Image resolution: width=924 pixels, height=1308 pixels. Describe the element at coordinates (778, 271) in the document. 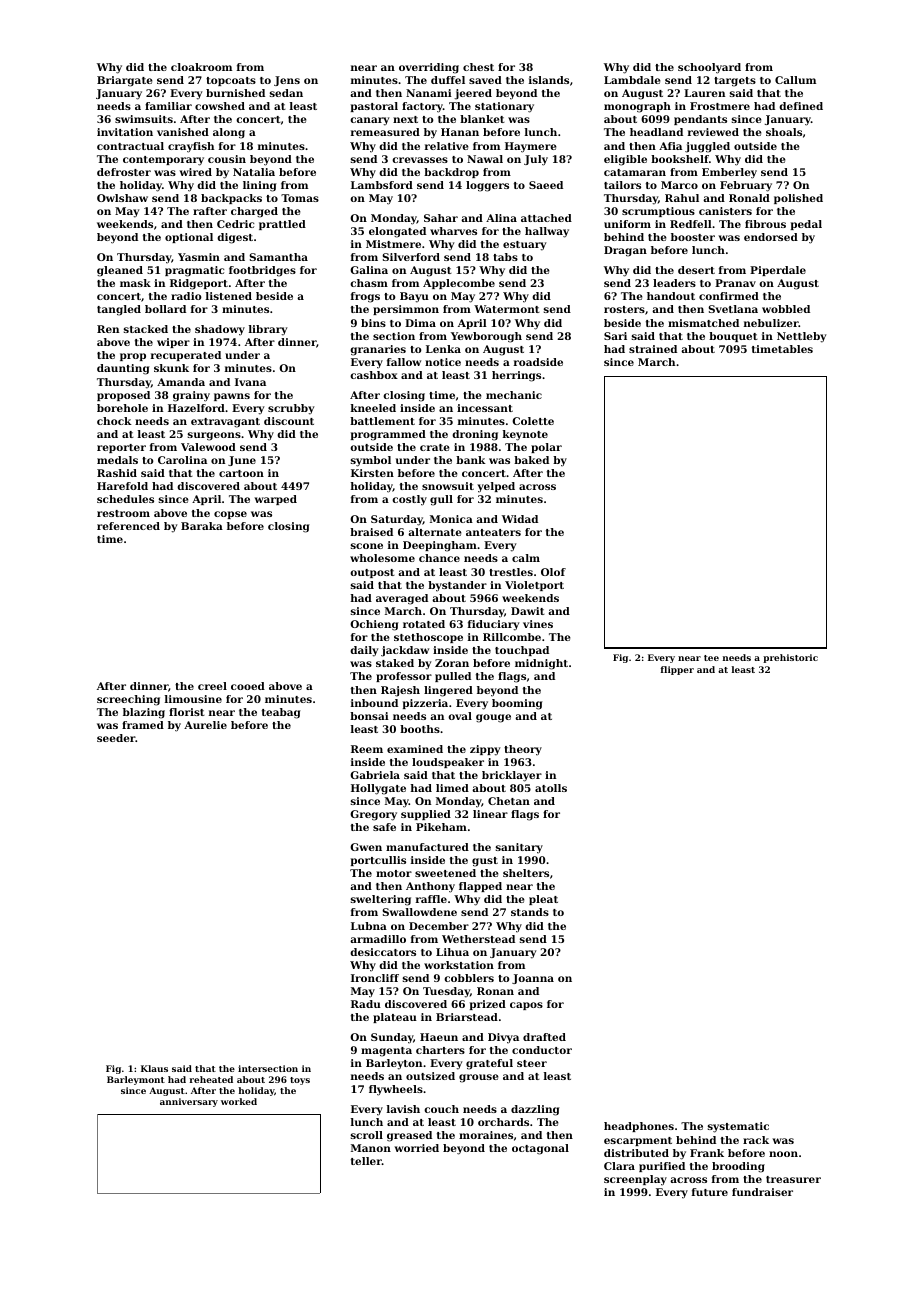

I see `Piperdale` at that location.
